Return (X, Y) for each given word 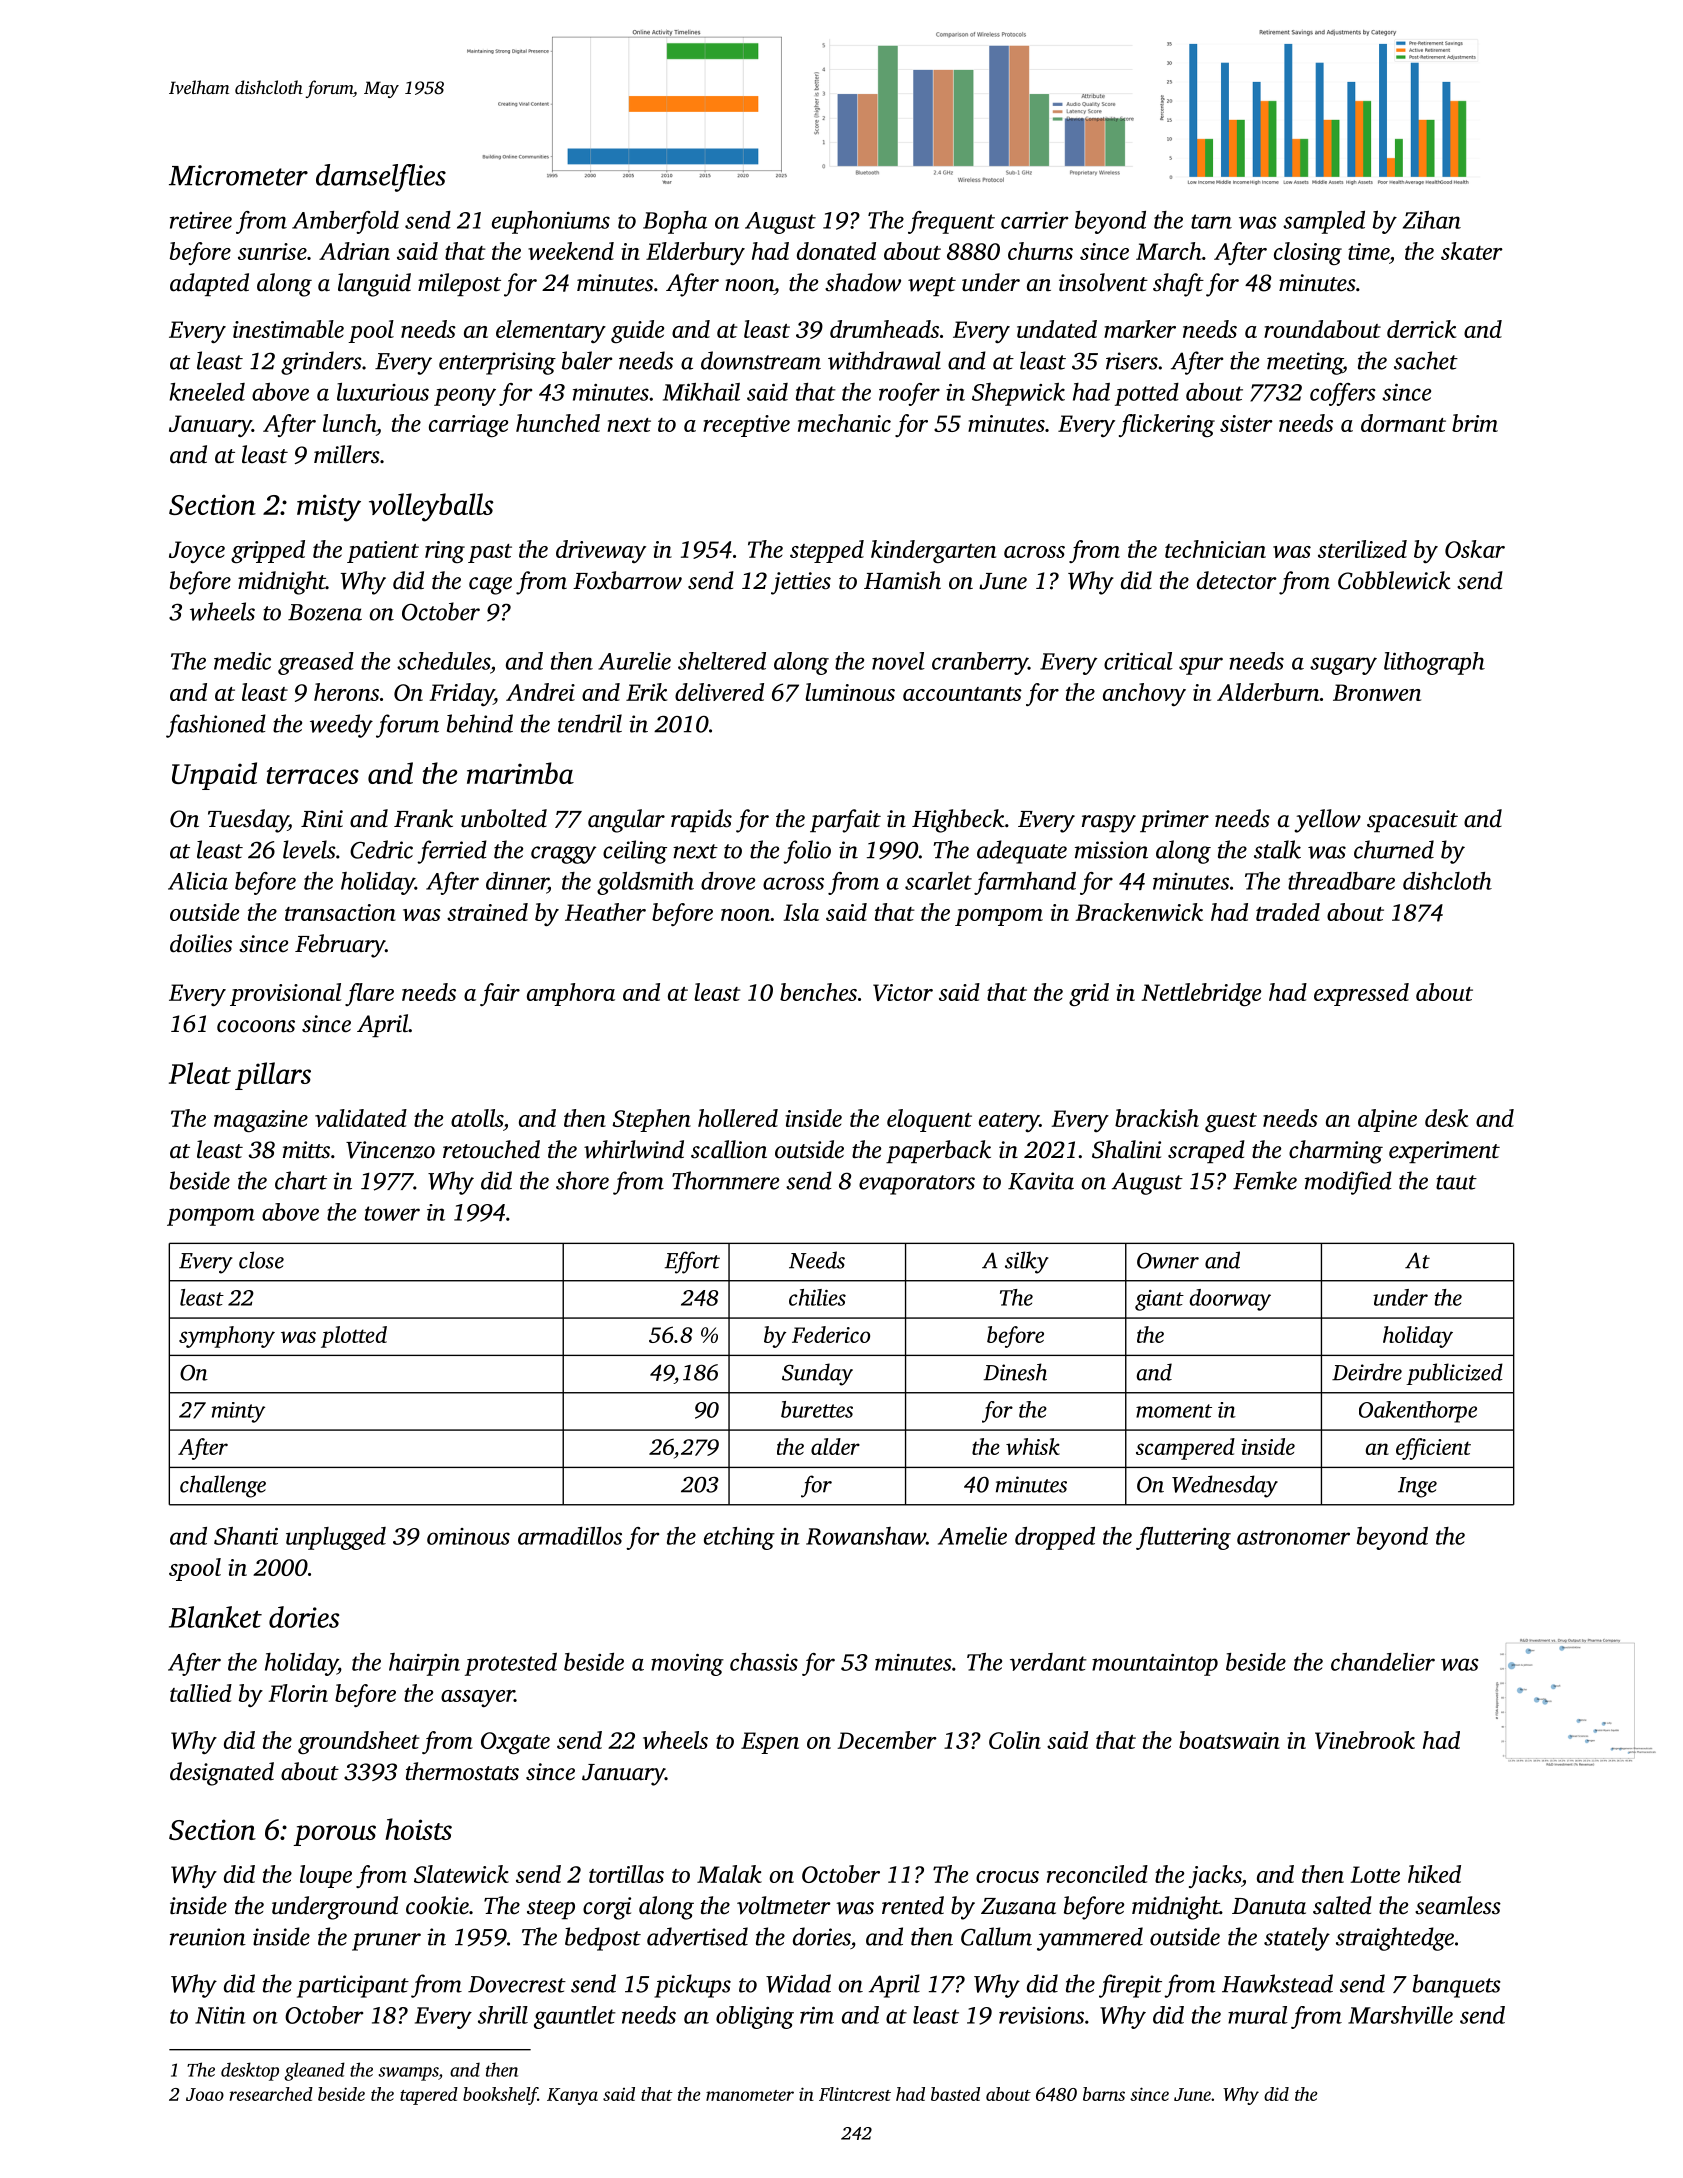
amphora (571, 994)
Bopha (675, 222)
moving (687, 1665)
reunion (208, 1937)
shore (582, 1180)
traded (1288, 912)
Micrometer (238, 175)
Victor (903, 992)
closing (1308, 253)
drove (728, 881)
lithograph (1434, 663)
